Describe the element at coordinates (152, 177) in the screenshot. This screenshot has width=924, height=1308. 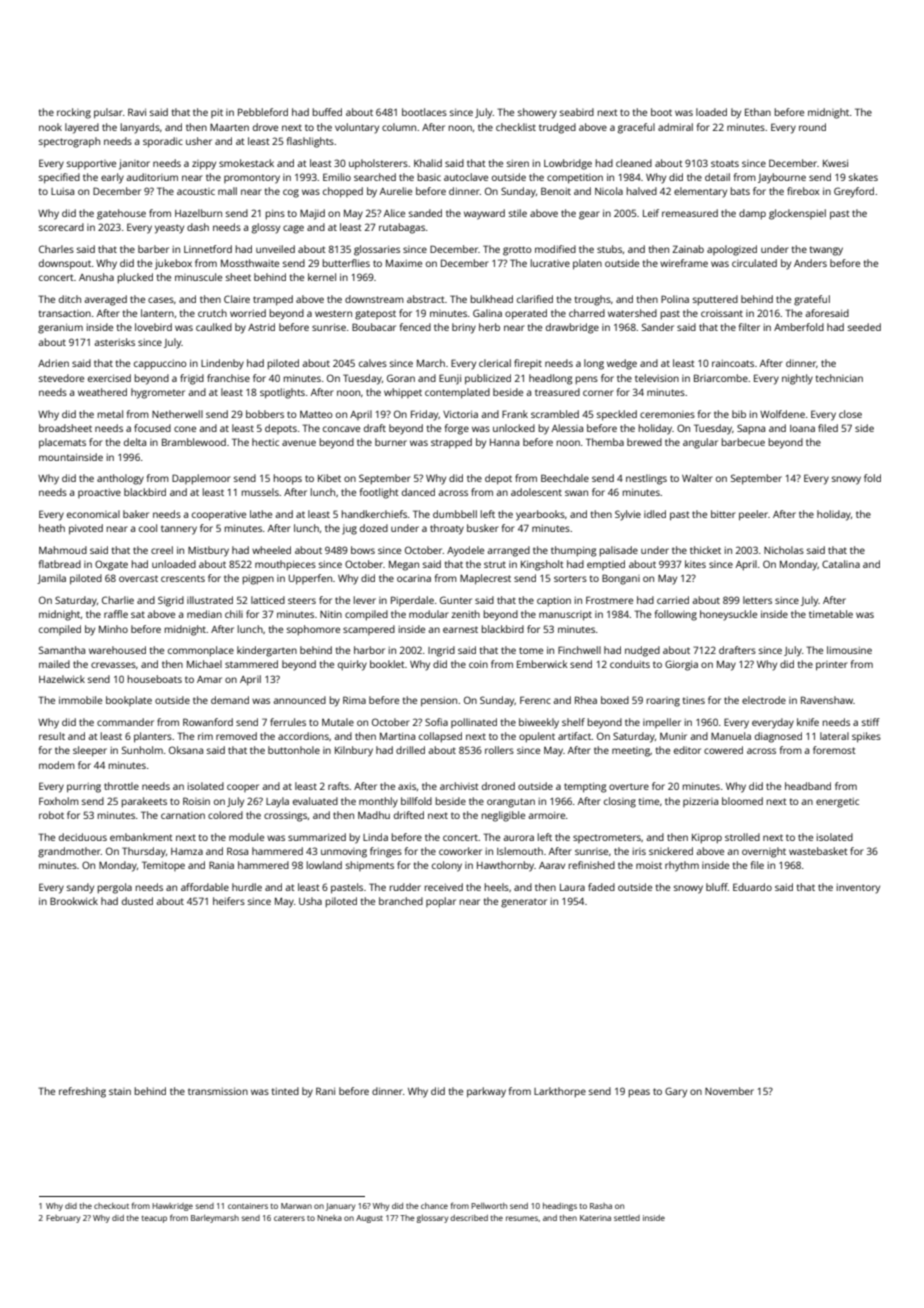
I see `auditorium` at that location.
